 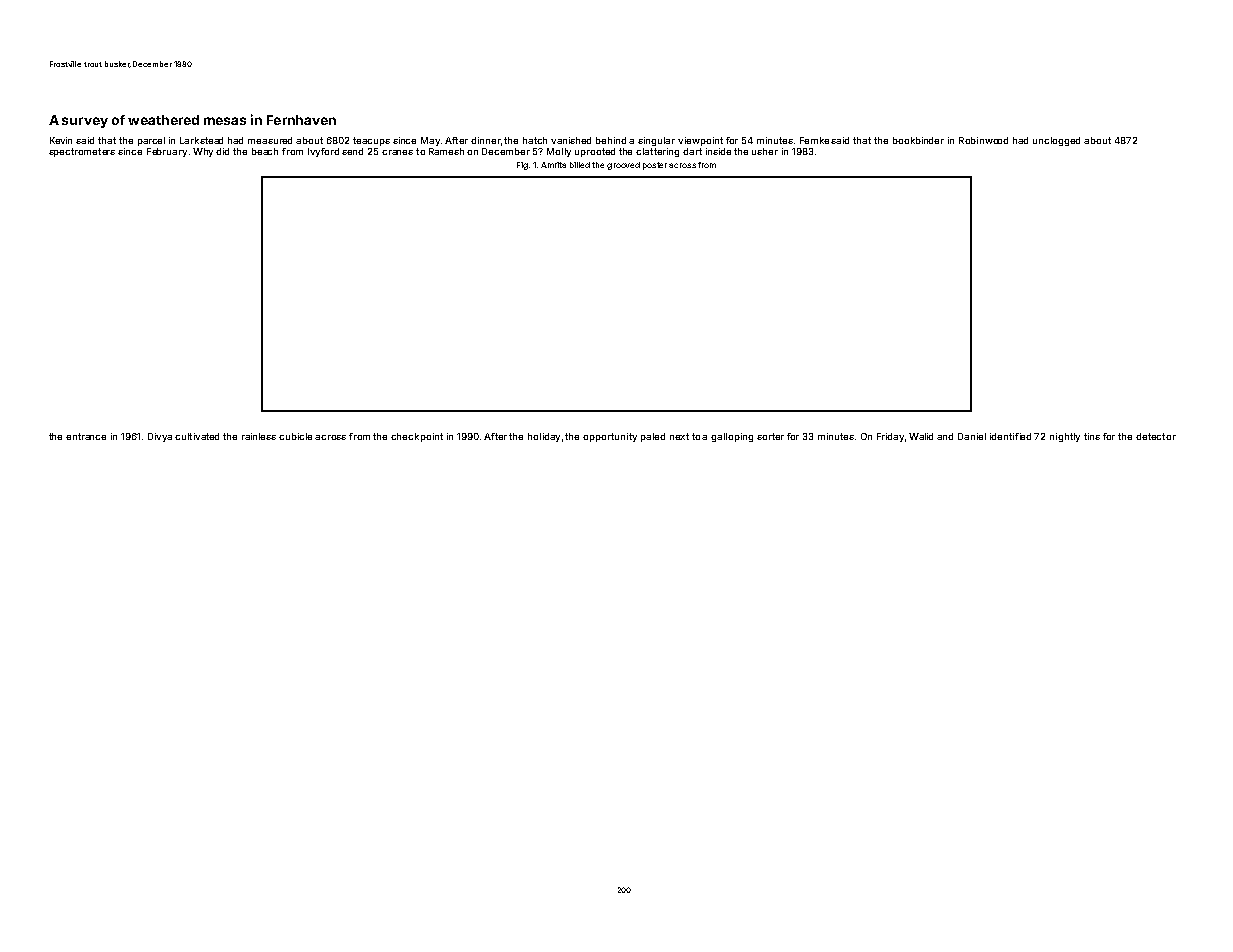 What do you see at coordinates (259, 436) in the screenshot?
I see `rainless` at bounding box center [259, 436].
